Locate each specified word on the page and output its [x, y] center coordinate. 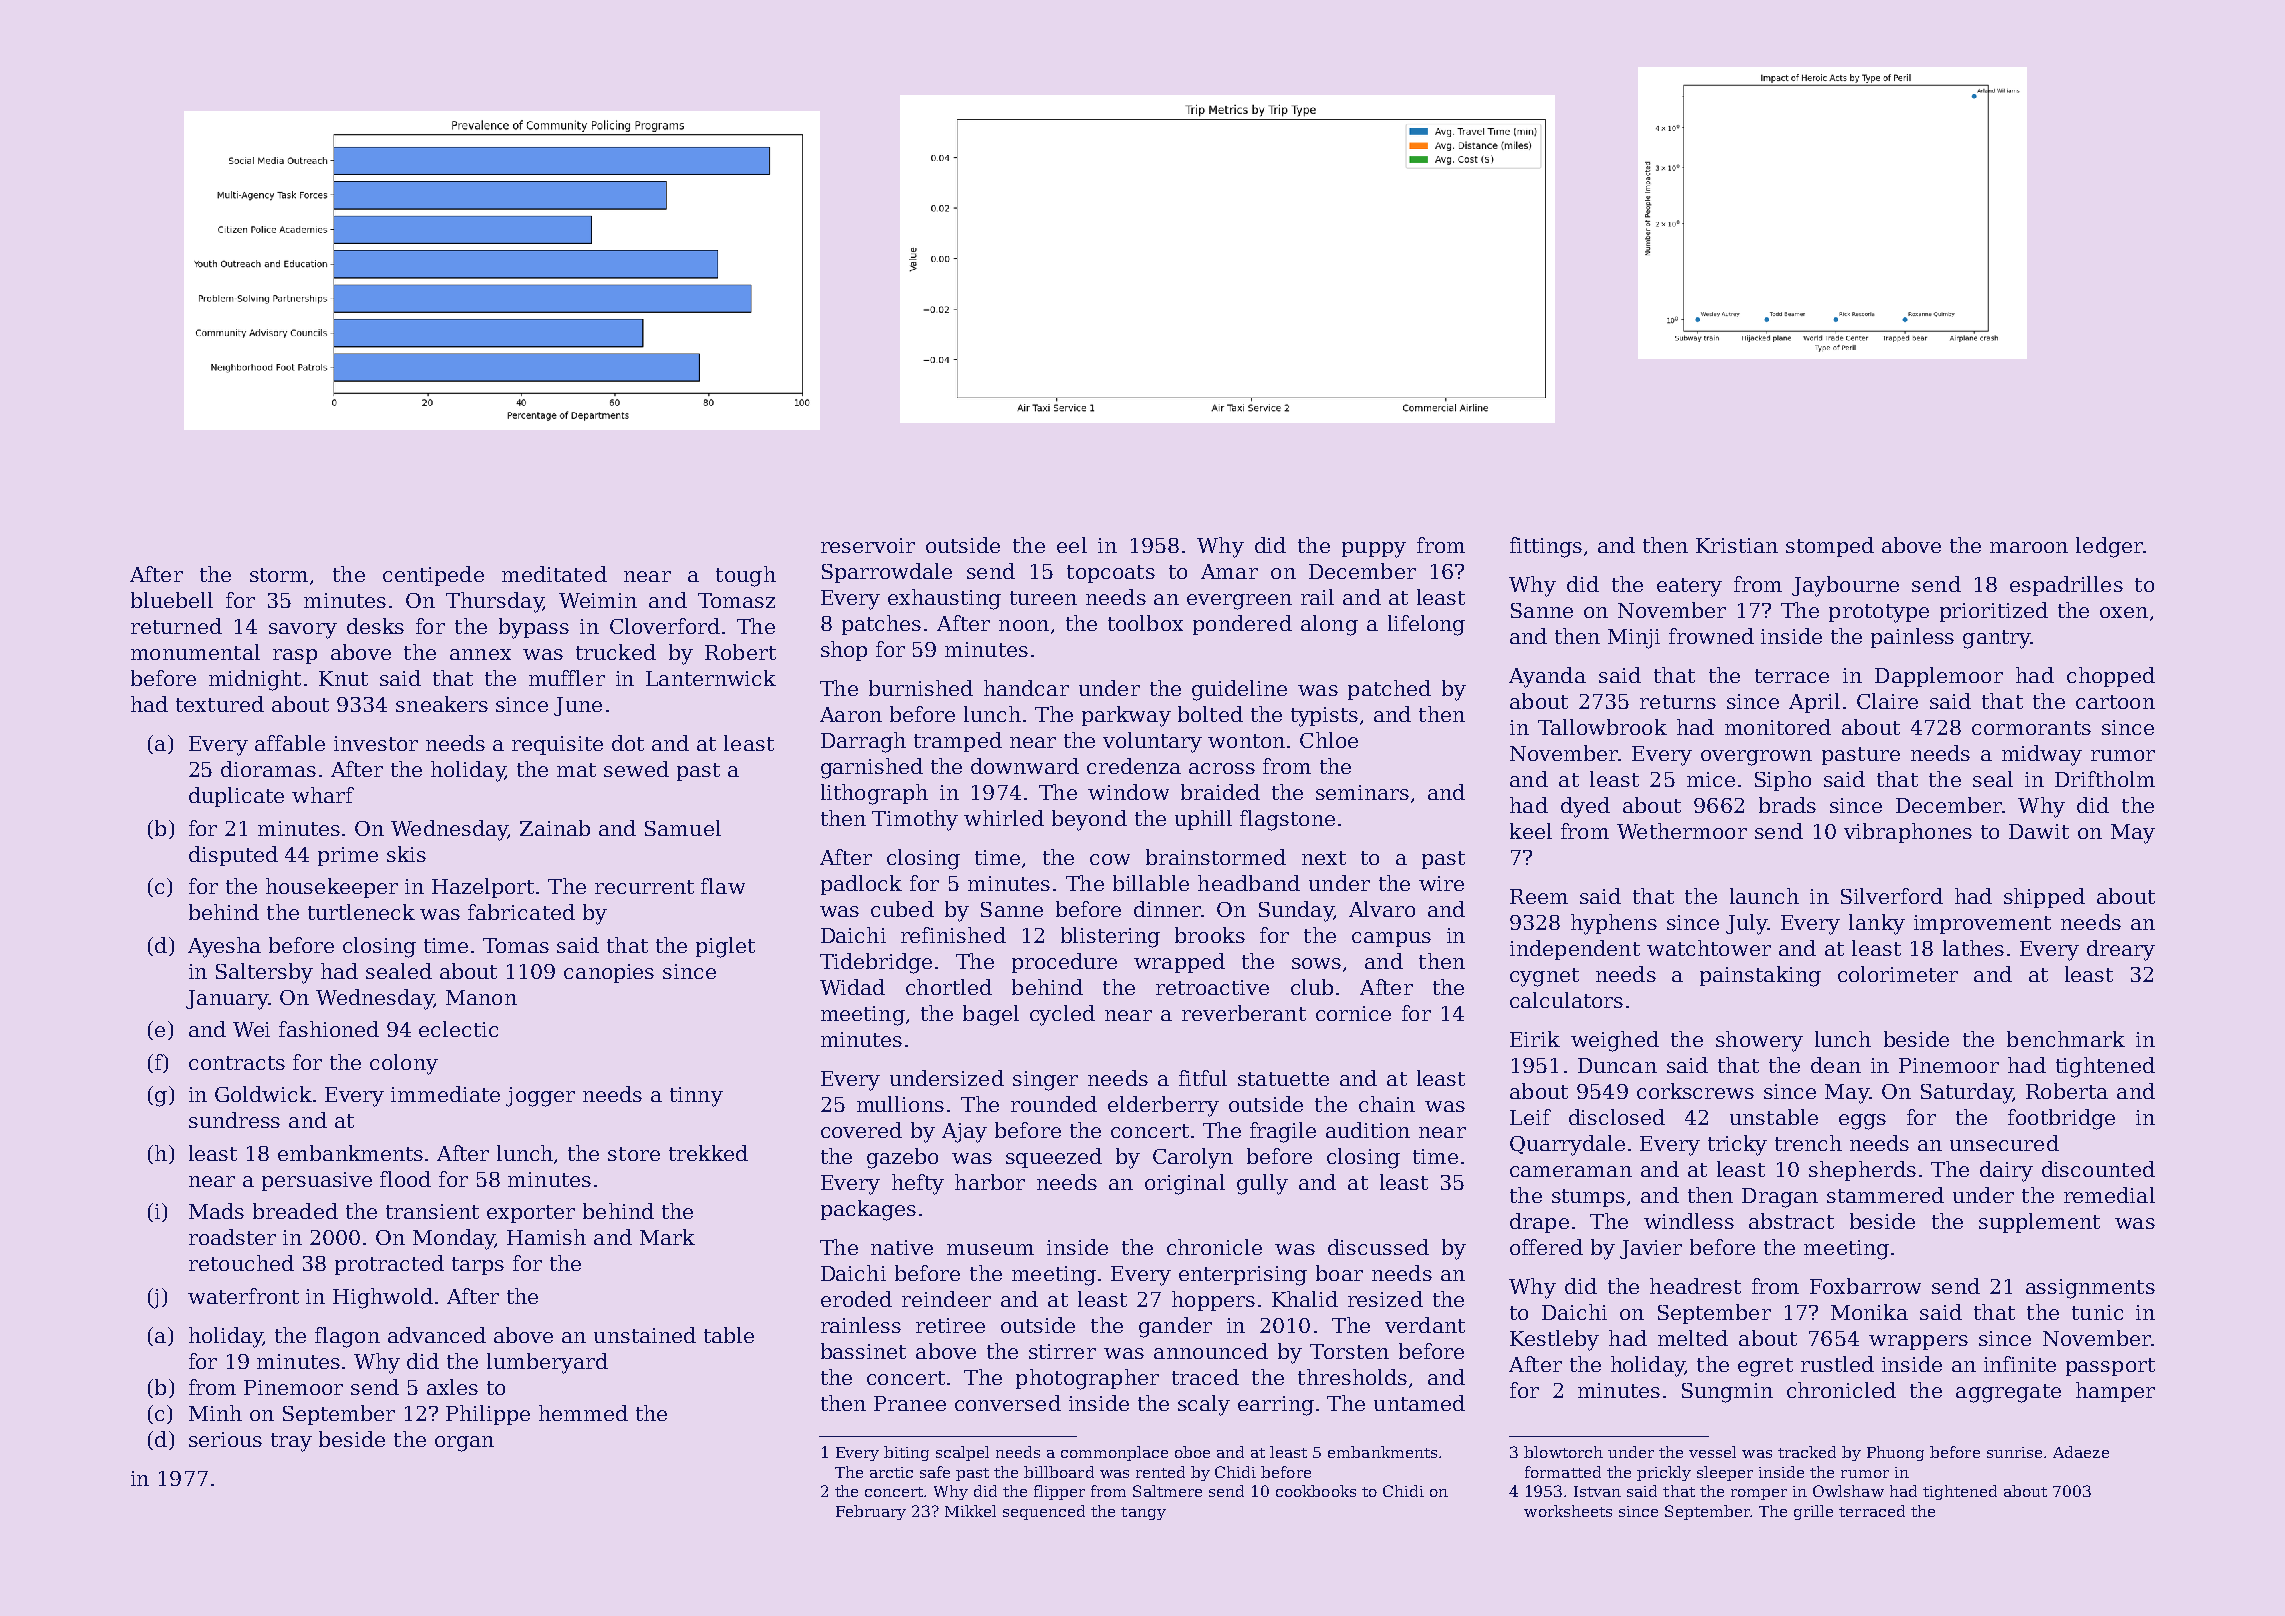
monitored [1778, 727]
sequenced [1044, 1512]
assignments [2090, 1289]
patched [1389, 690]
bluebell [172, 600]
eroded [856, 1299]
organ [464, 1444]
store [634, 1154]
